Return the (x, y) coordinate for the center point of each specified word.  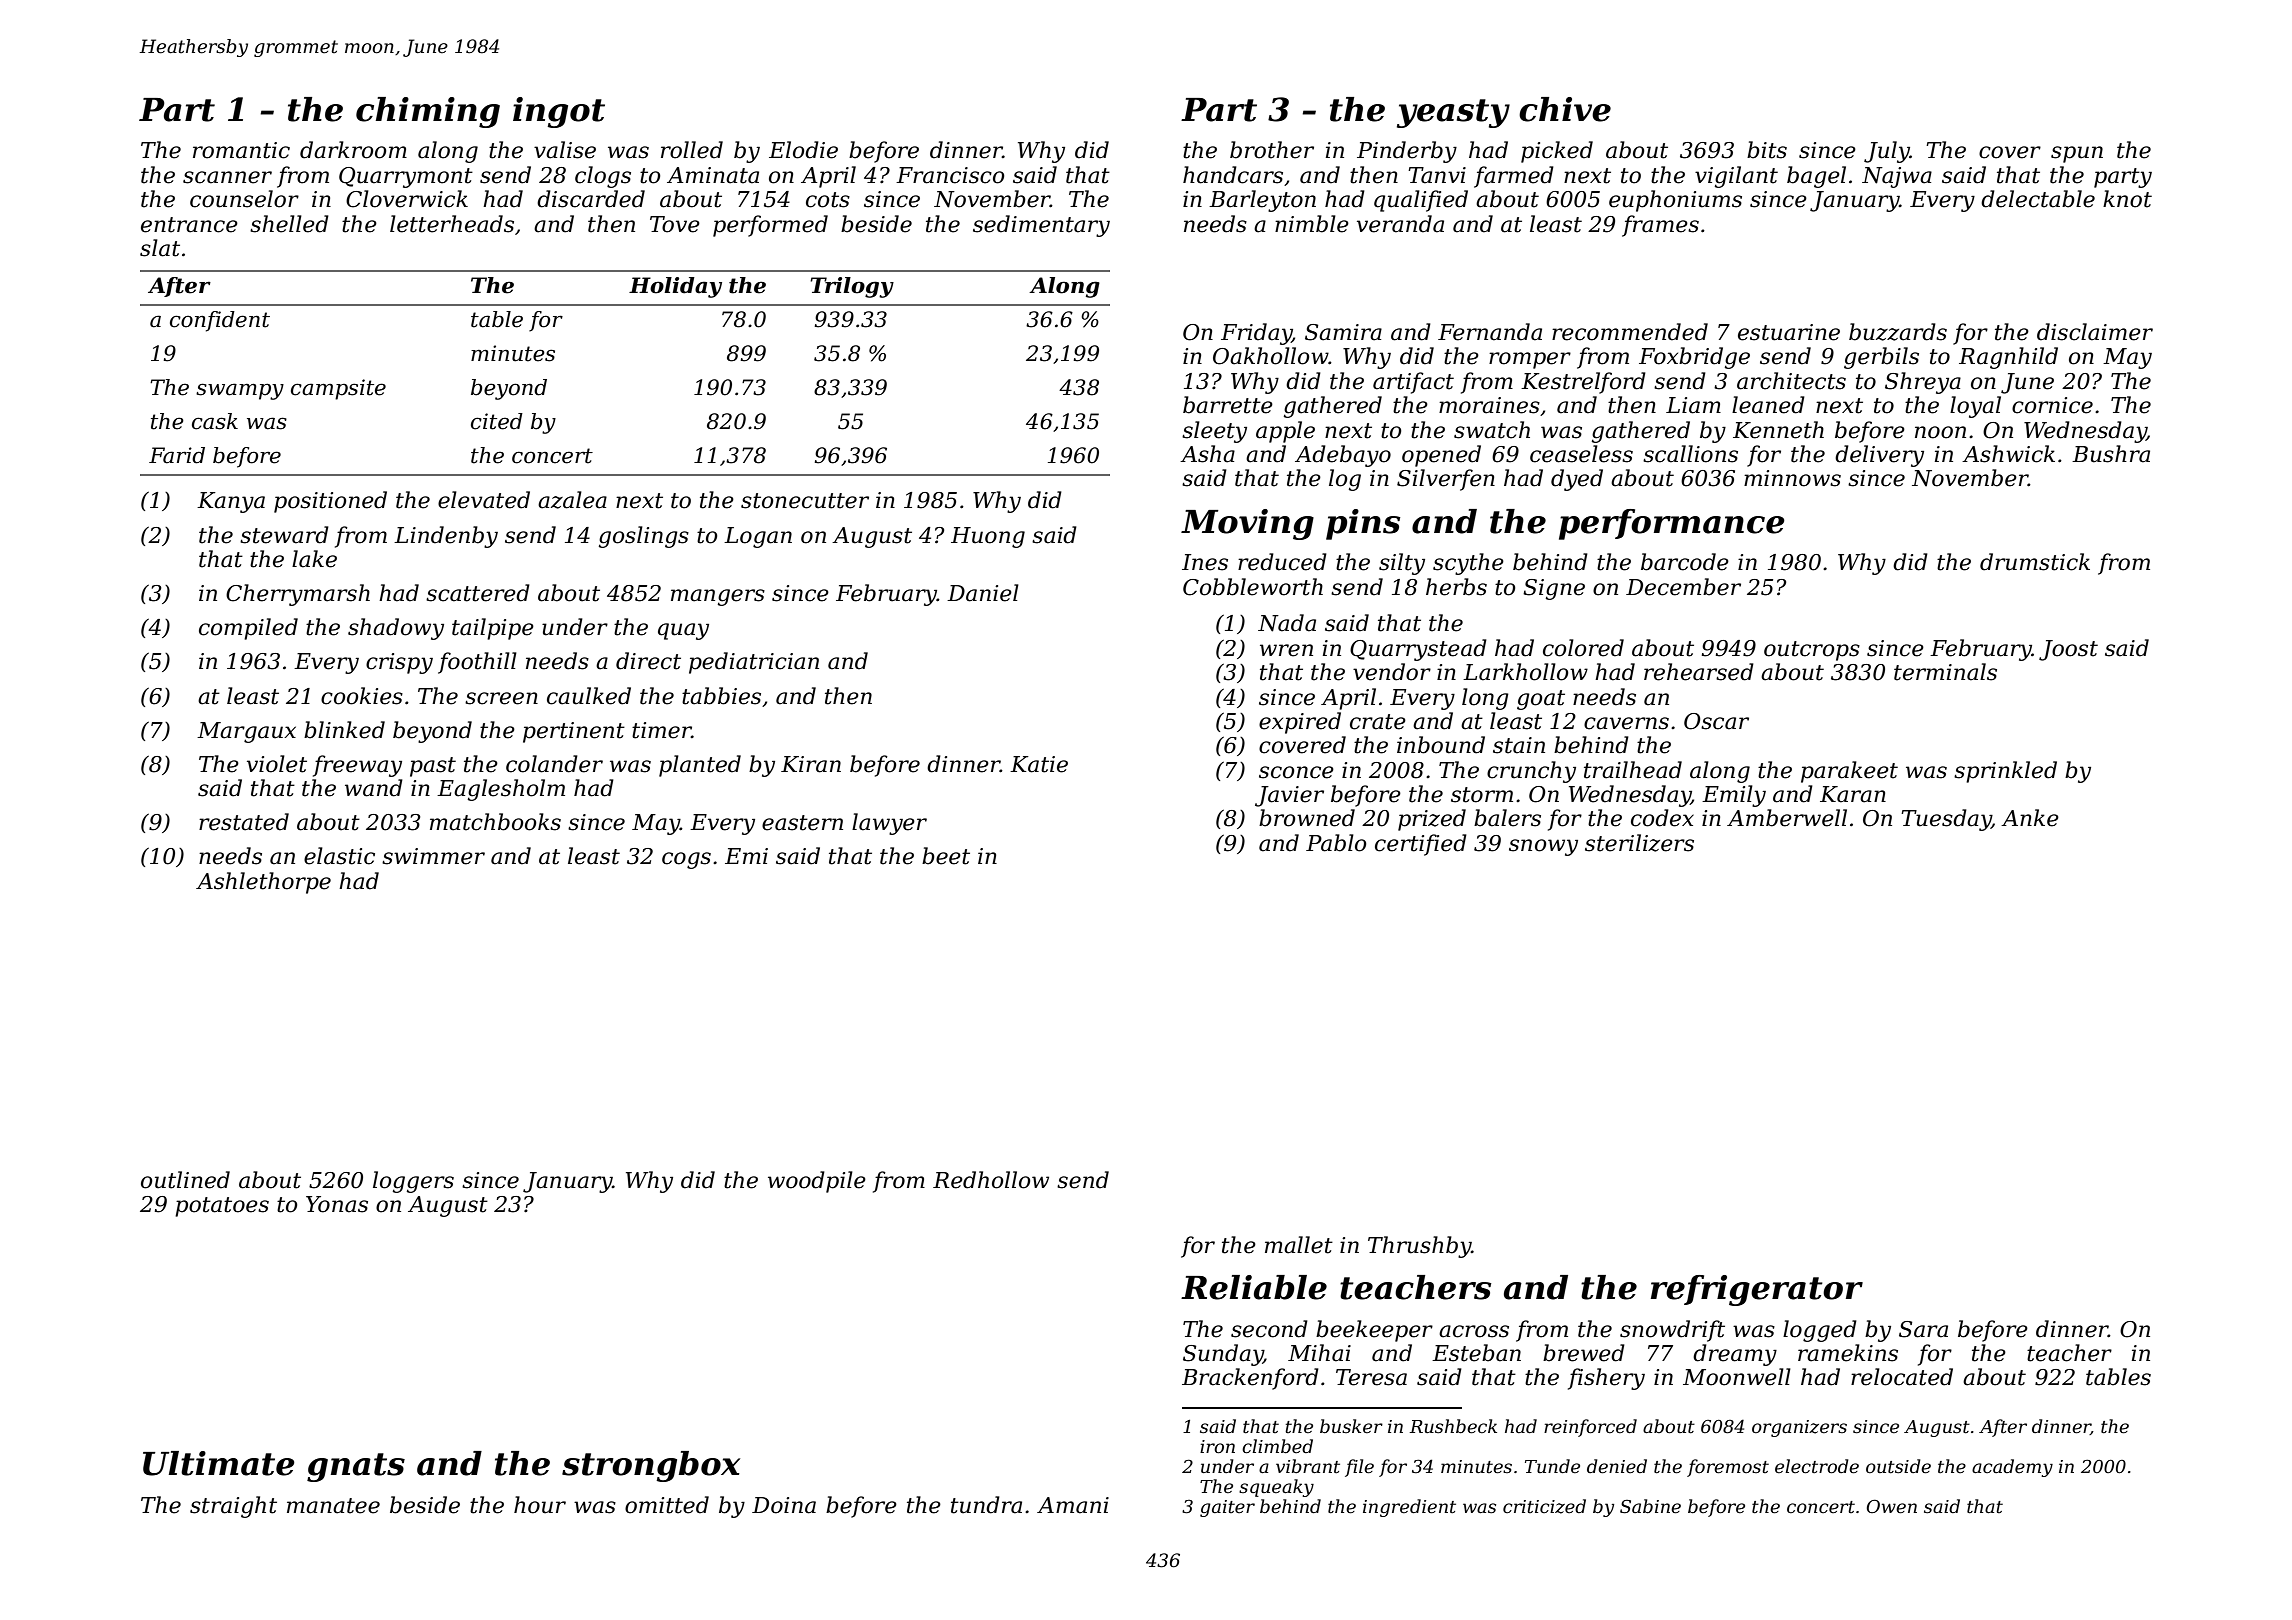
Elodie (803, 150)
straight (233, 1507)
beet (946, 856)
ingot (559, 112)
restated (244, 822)
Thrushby (1419, 1247)
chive (1565, 109)
